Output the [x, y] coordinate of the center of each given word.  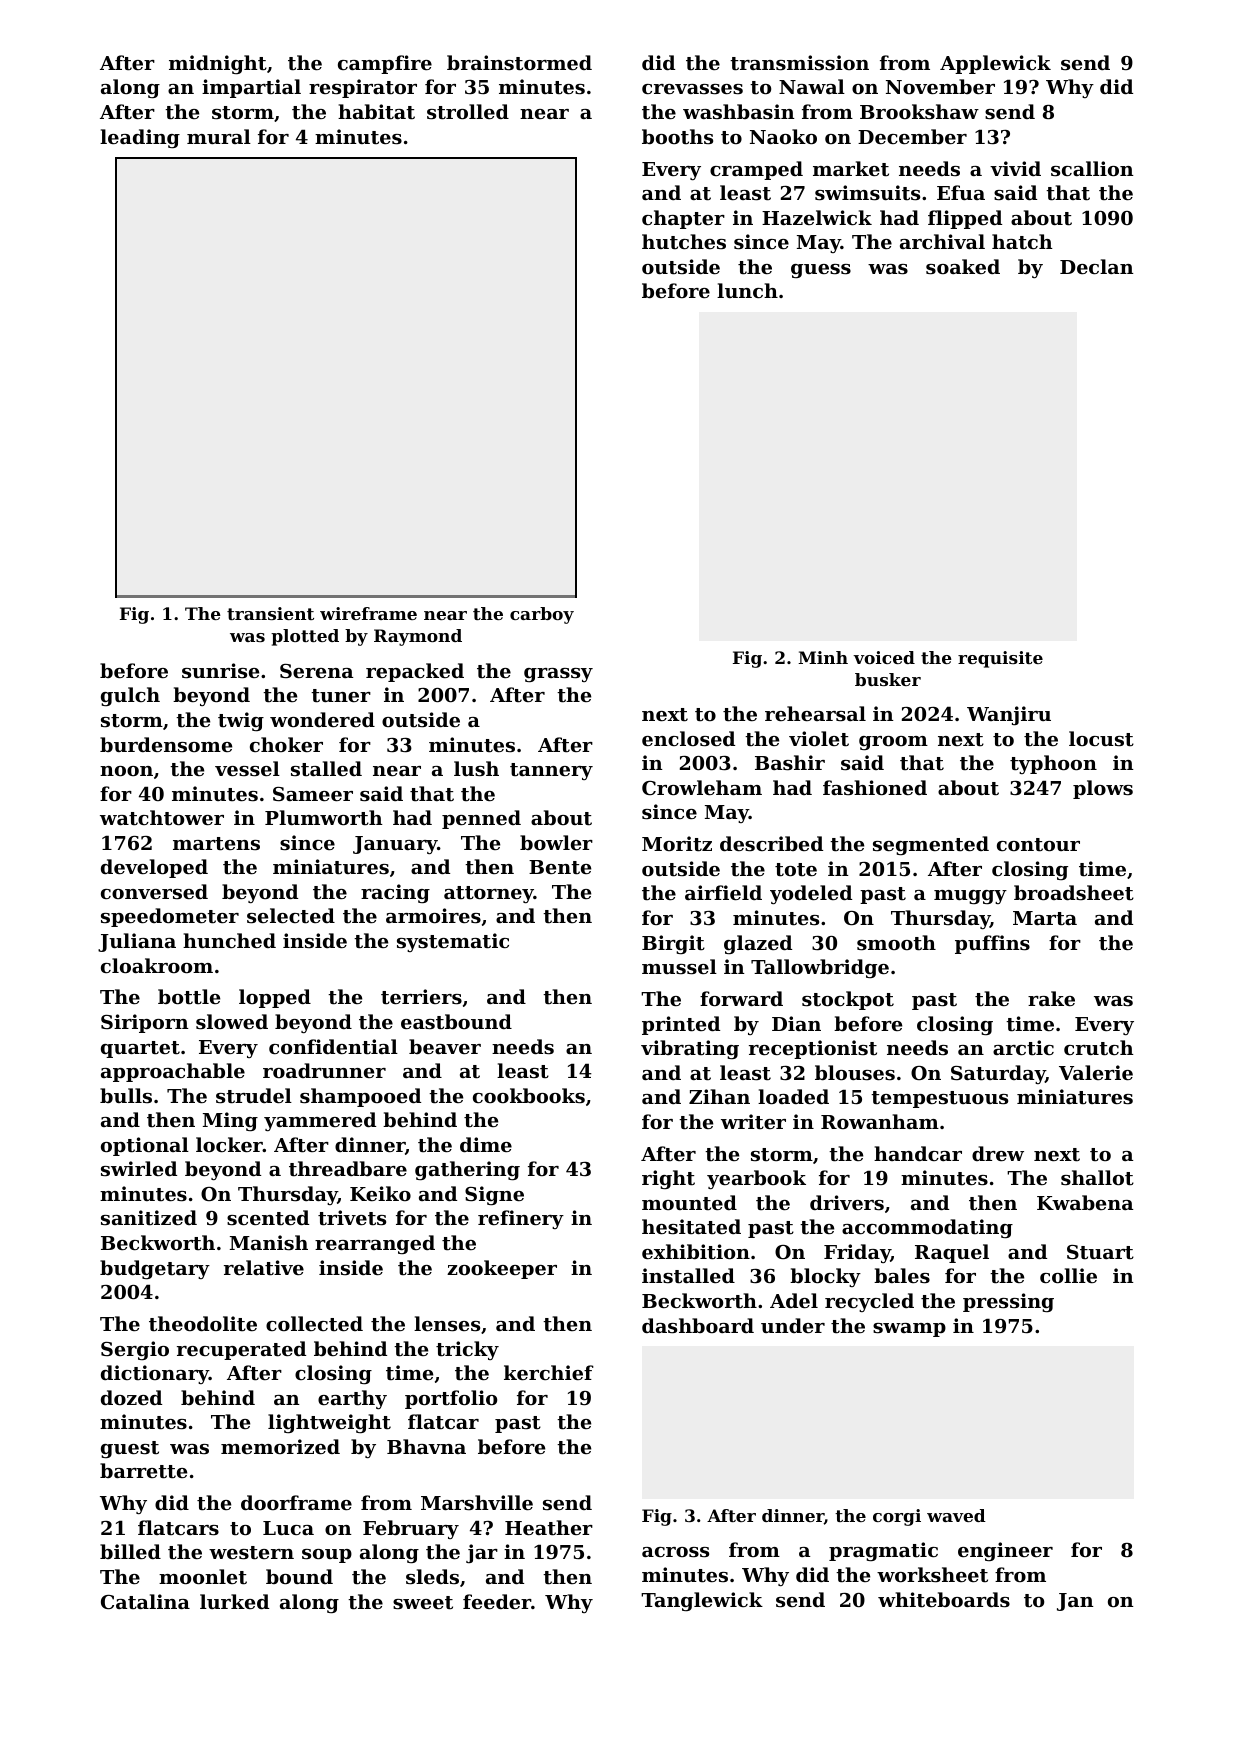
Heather [549, 1528]
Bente [560, 867]
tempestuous [939, 1099]
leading [140, 138]
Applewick [995, 64]
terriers [421, 997]
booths [677, 137]
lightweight [329, 1423]
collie [1068, 1275]
